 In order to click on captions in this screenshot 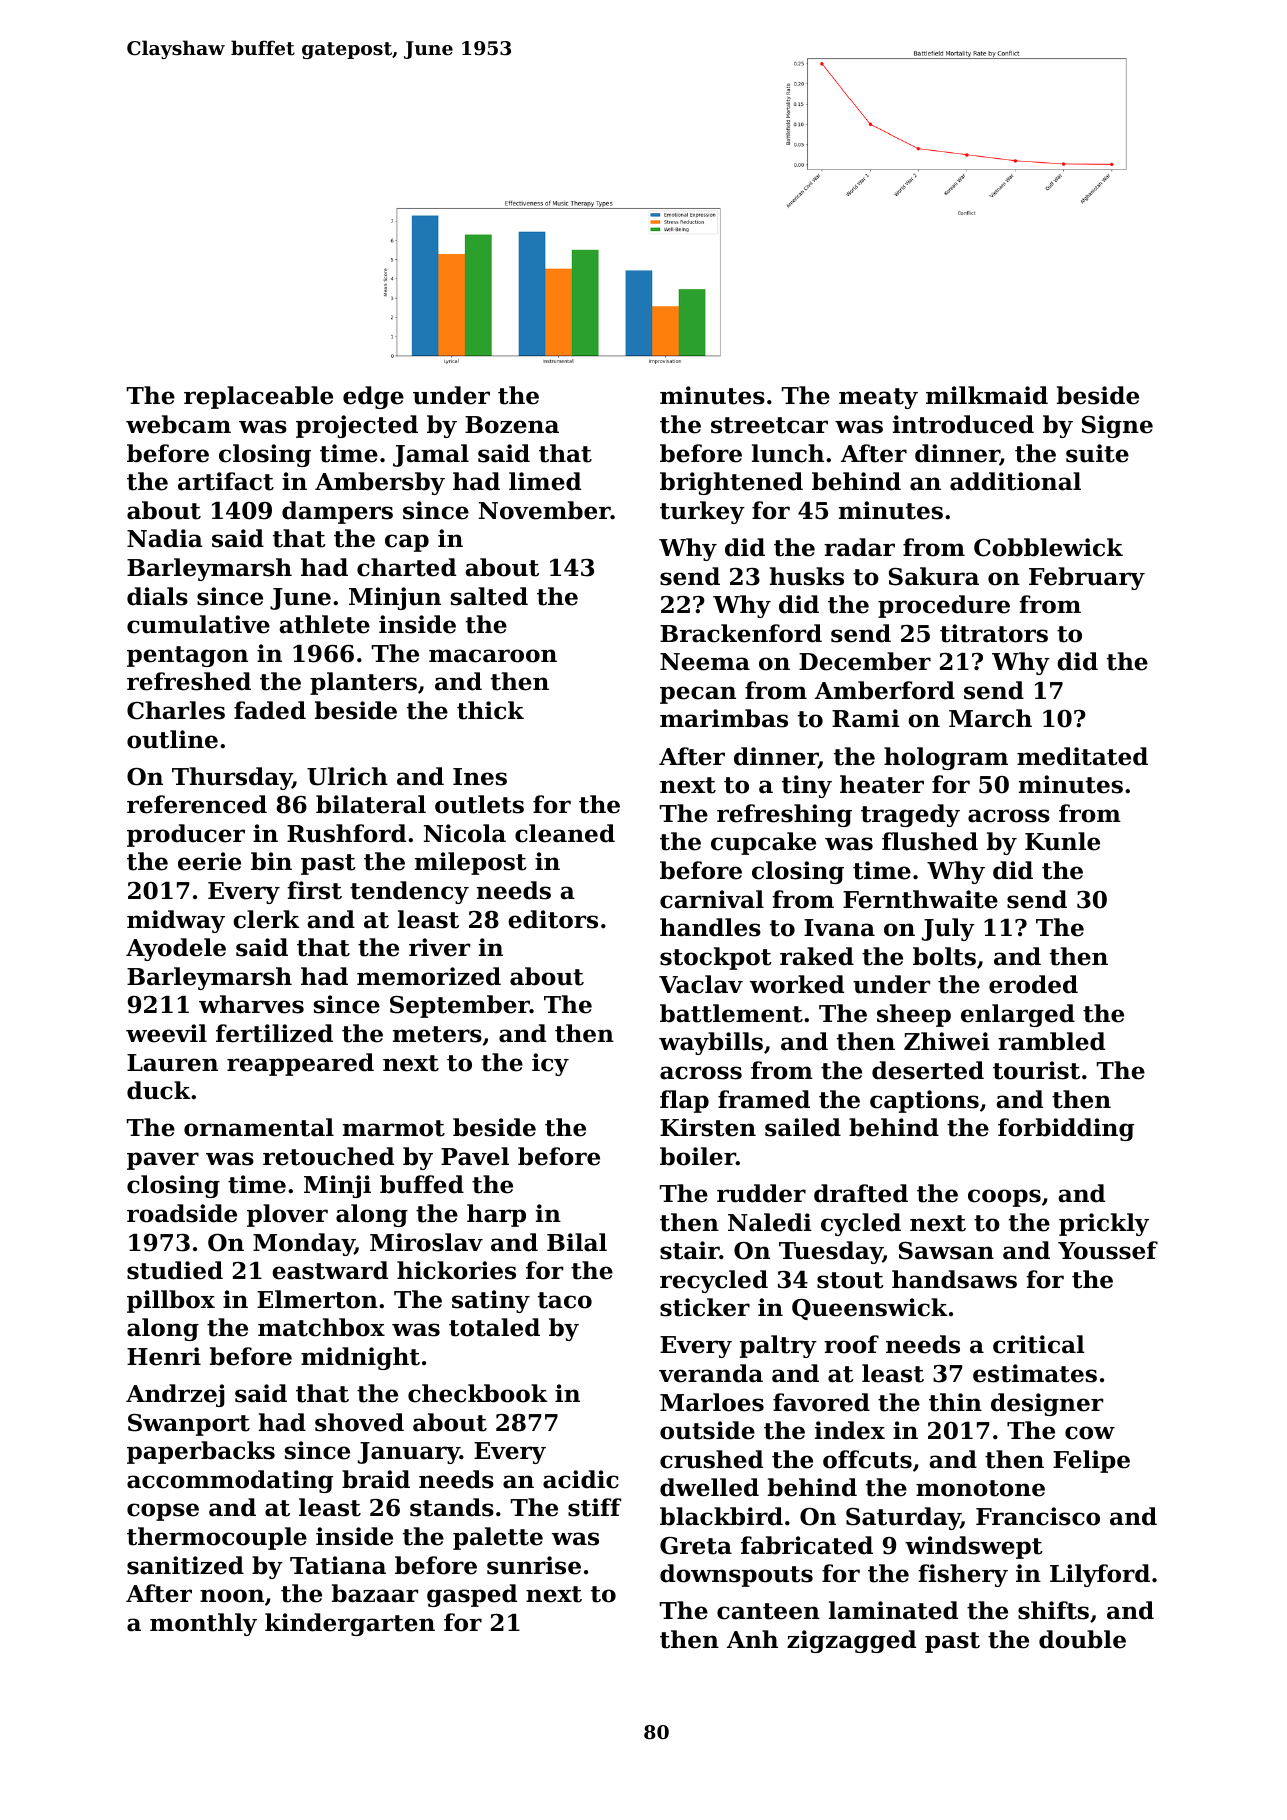, I will do `click(924, 1101)`.
